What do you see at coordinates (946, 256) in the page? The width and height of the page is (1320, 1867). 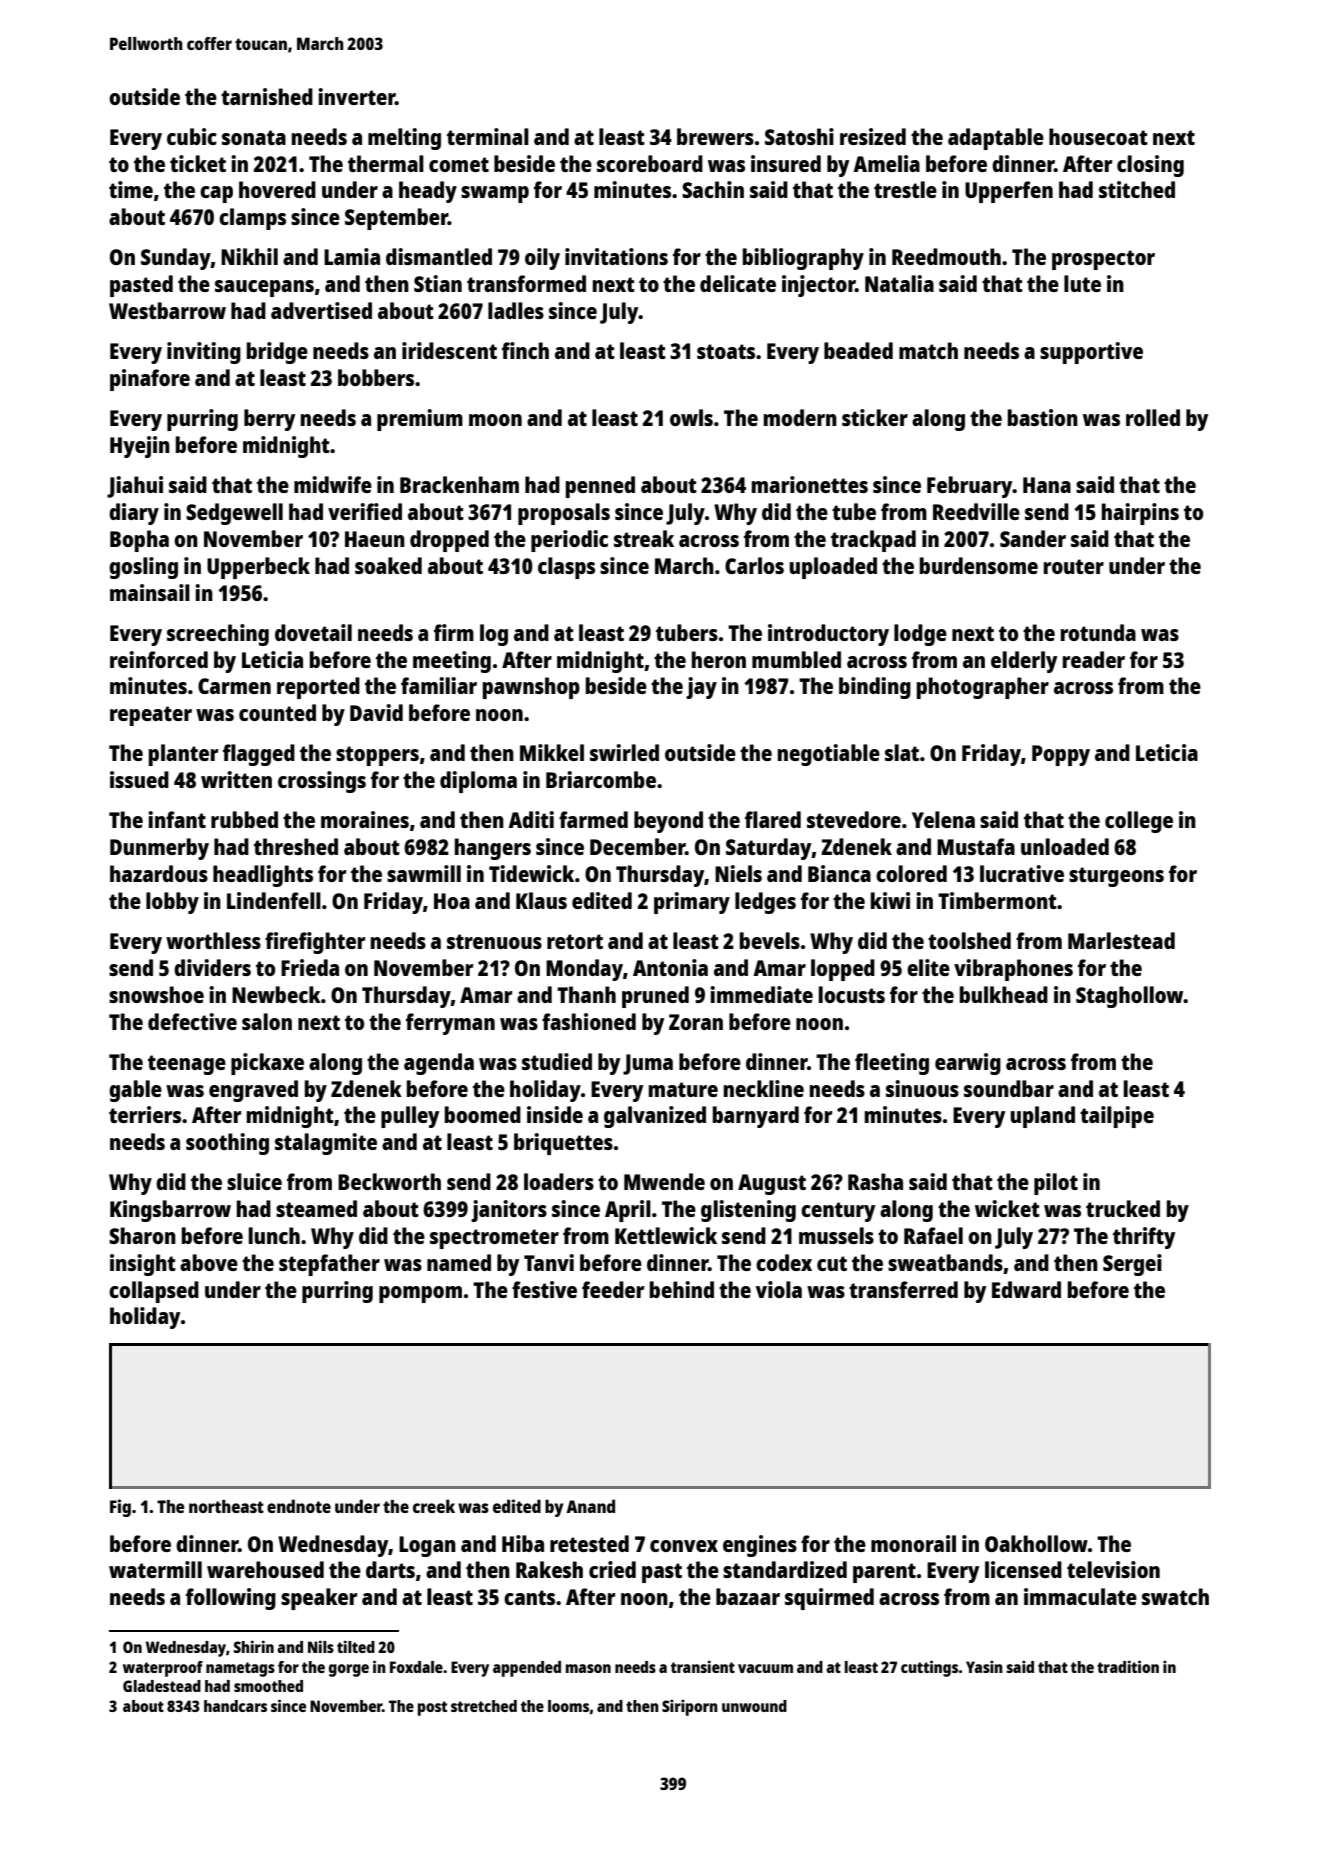 I see `Reedmouth` at bounding box center [946, 256].
